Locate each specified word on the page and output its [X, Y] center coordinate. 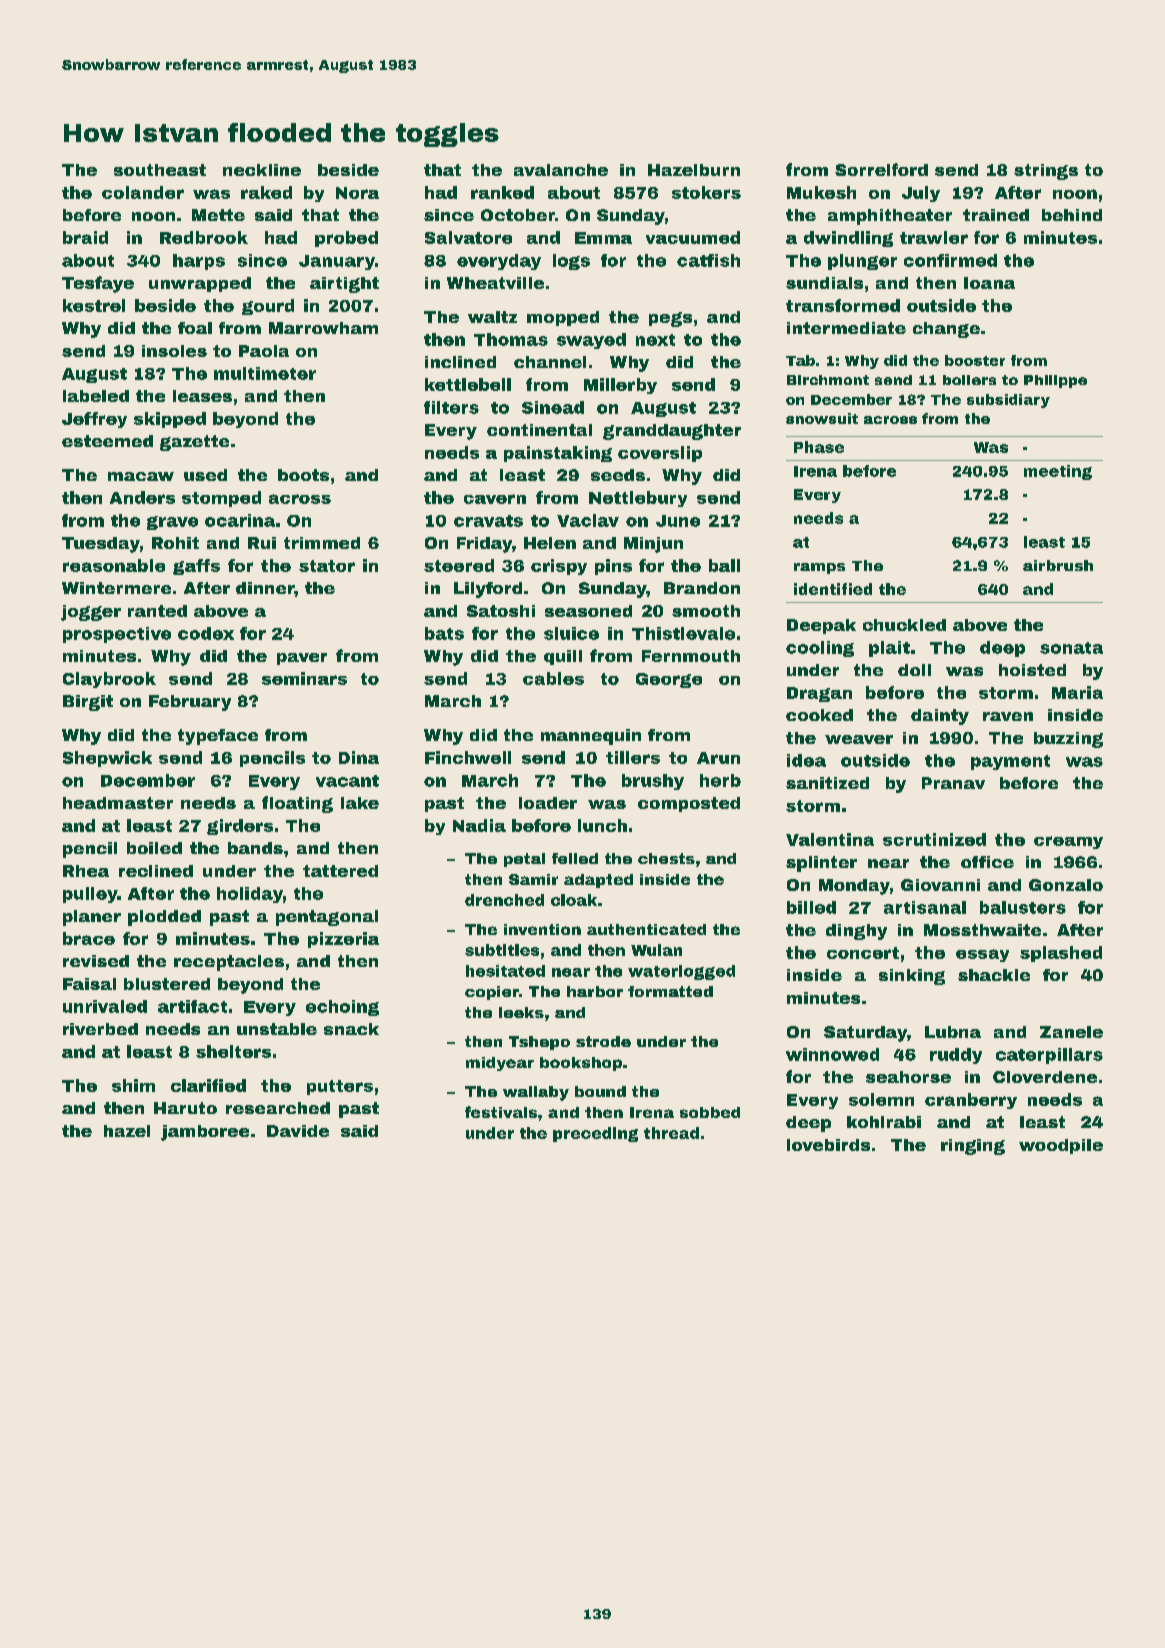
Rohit [175, 543]
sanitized [827, 783]
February [190, 703]
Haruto [185, 1108]
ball [724, 565]
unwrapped [200, 284]
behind [1072, 215]
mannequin [591, 737]
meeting [1058, 472]
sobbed [710, 1112]
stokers [706, 192]
